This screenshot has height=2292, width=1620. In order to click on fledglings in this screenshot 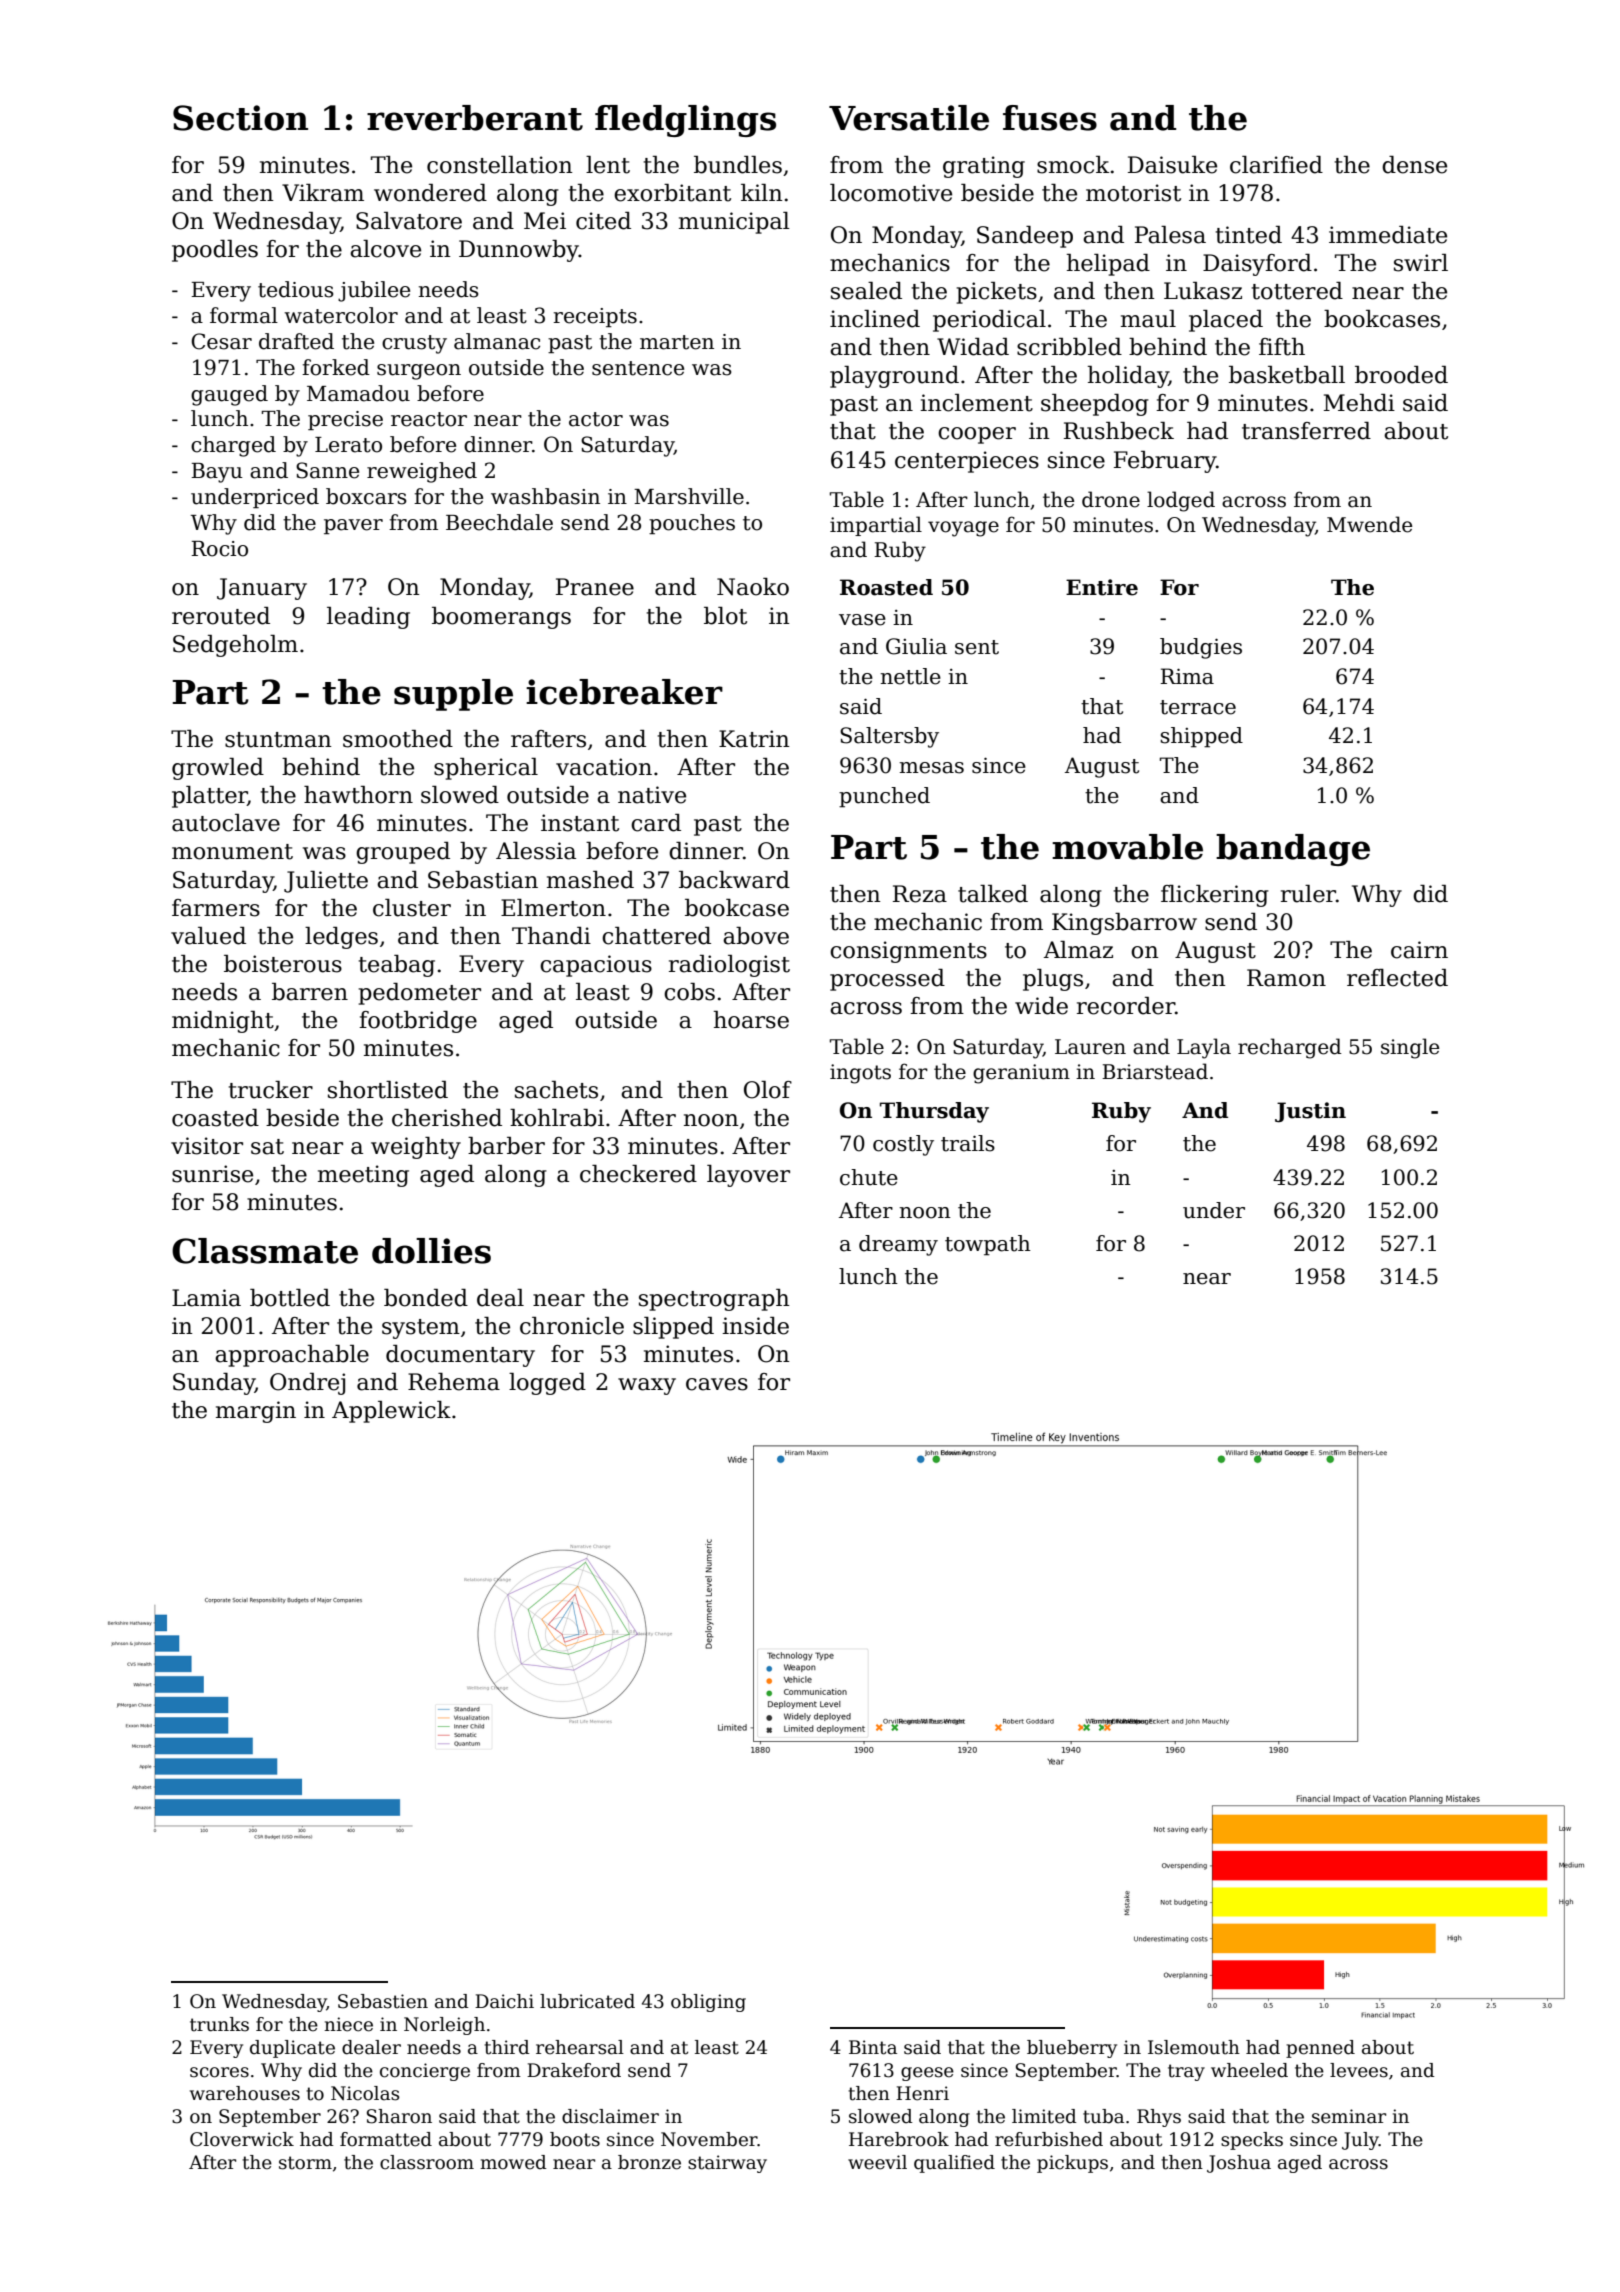, I will do `click(685, 121)`.
